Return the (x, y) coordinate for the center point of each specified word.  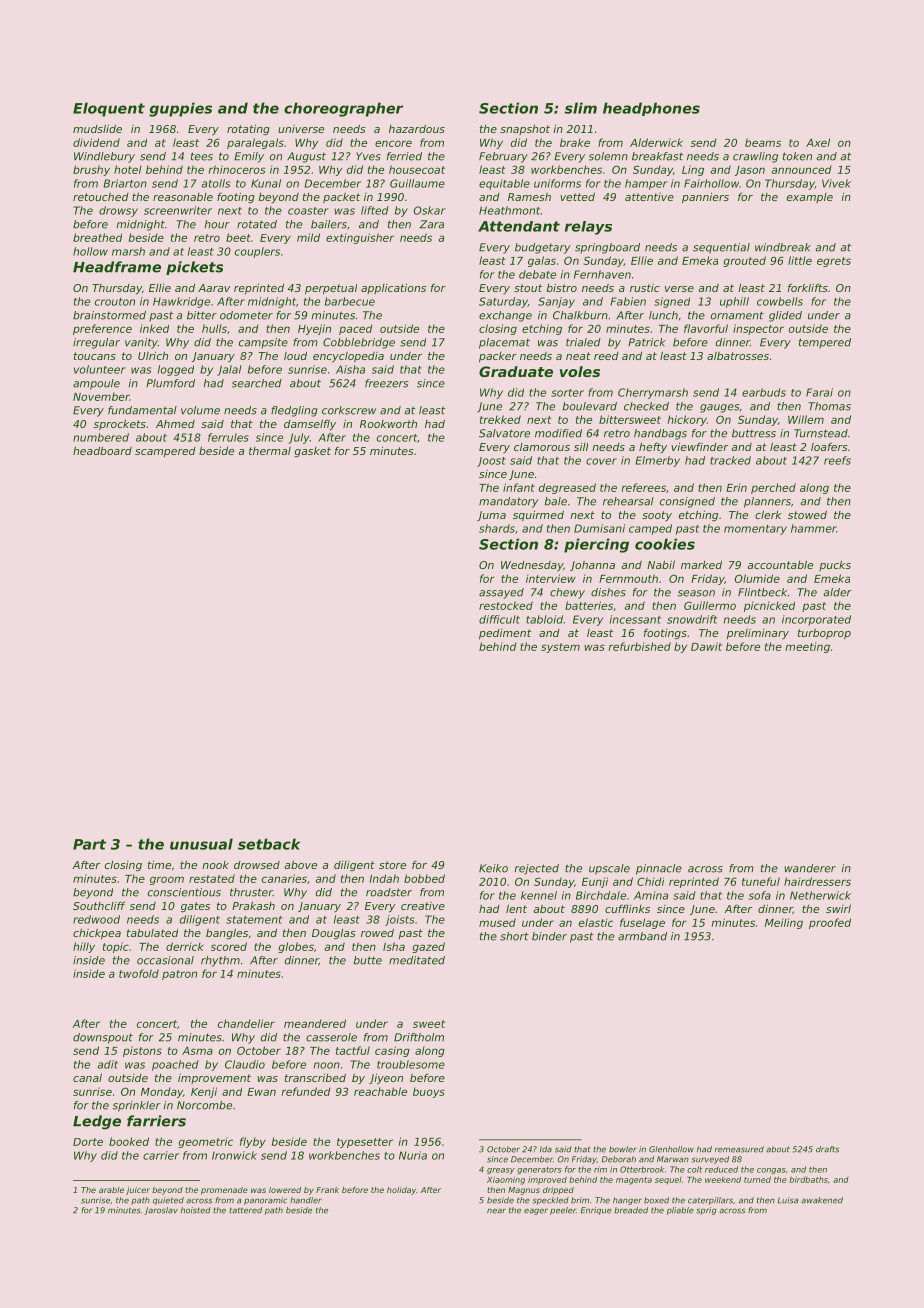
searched (257, 383)
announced (801, 169)
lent (516, 908)
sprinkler (136, 1106)
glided (785, 316)
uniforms (557, 183)
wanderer (810, 868)
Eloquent (109, 109)
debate (537, 274)
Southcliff (99, 906)
